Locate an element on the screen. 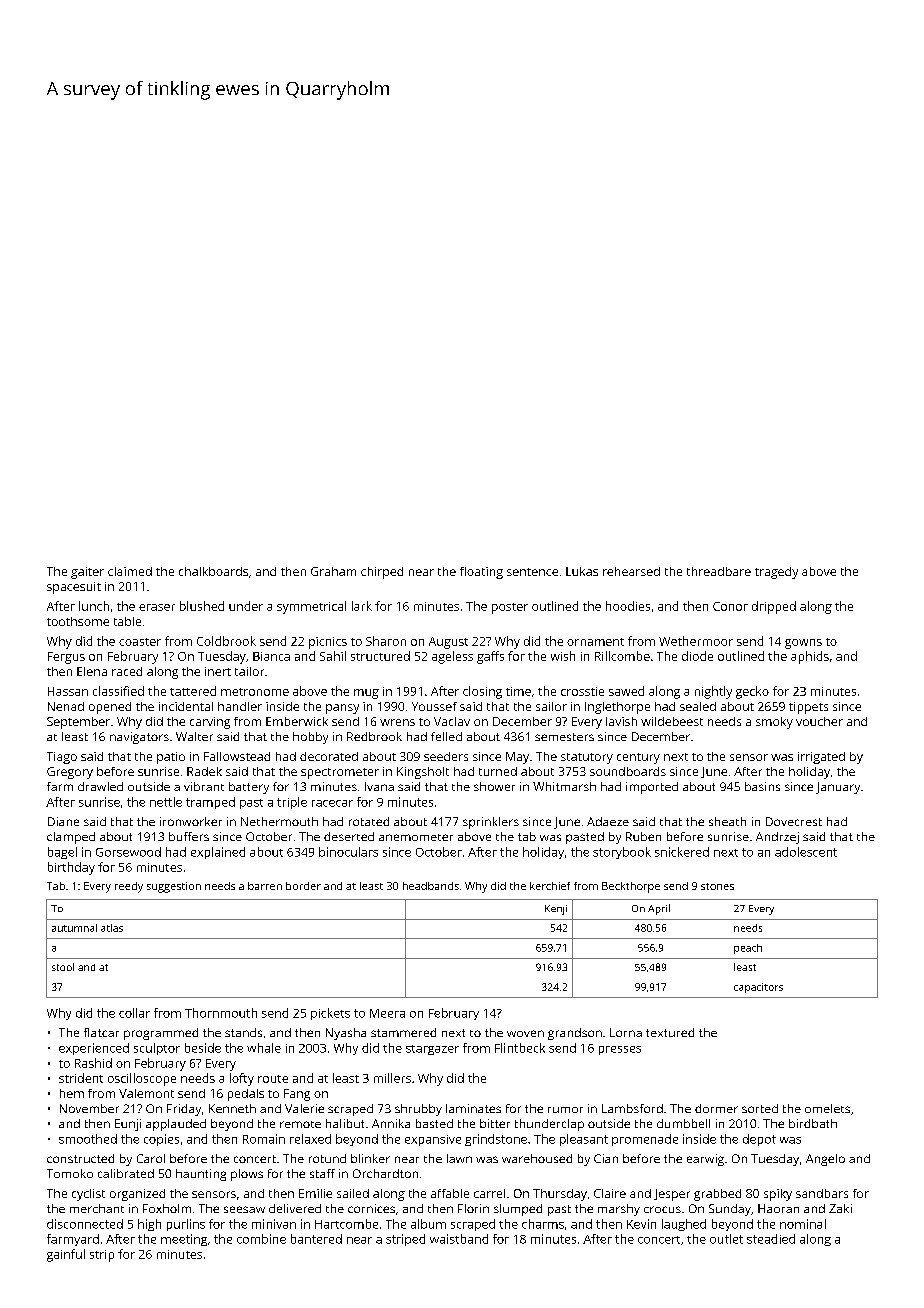 The image size is (924, 1308). plows is located at coordinates (247, 1175).
